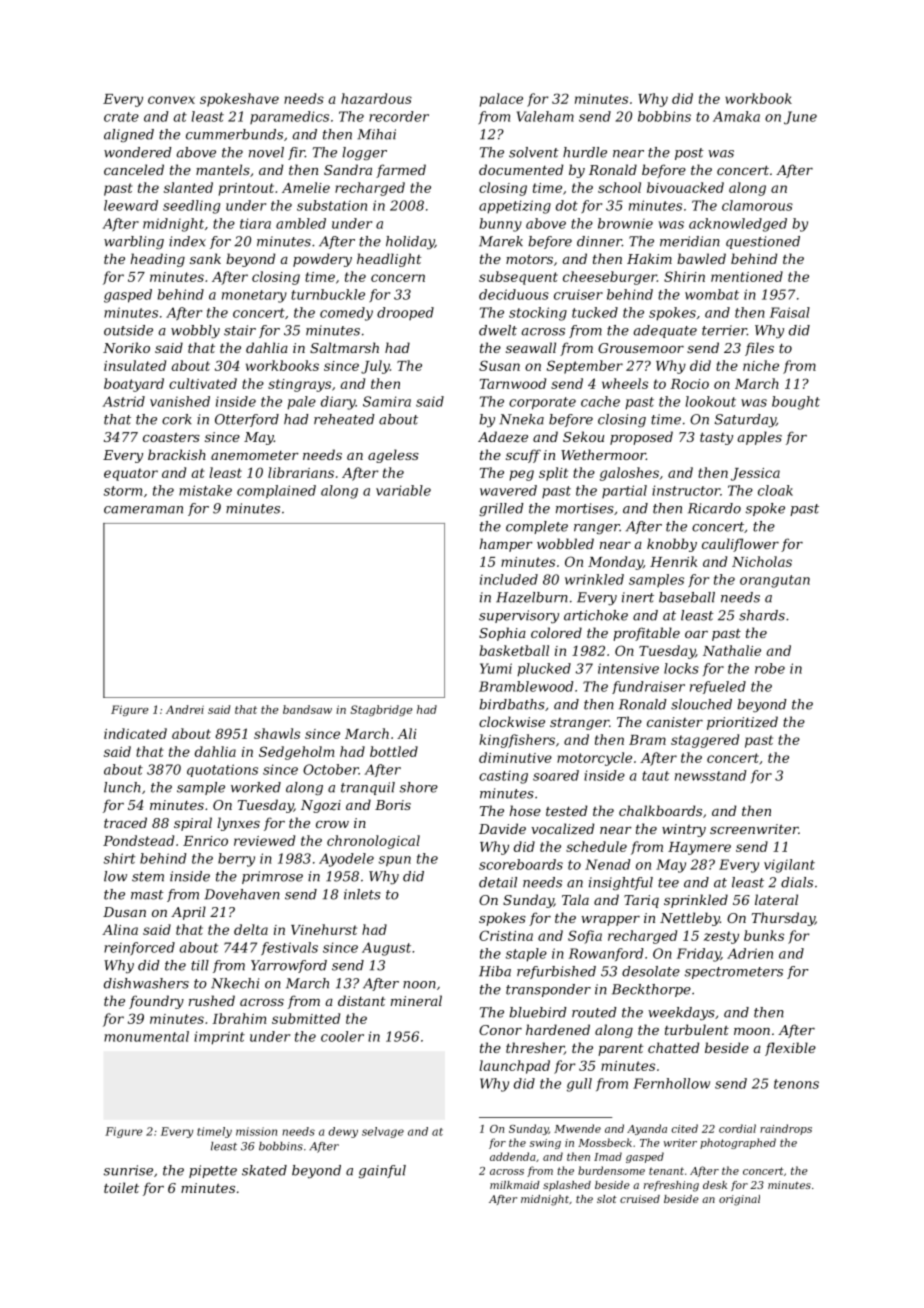 This screenshot has height=1308, width=924. What do you see at coordinates (264, 1170) in the screenshot?
I see `skated` at bounding box center [264, 1170].
